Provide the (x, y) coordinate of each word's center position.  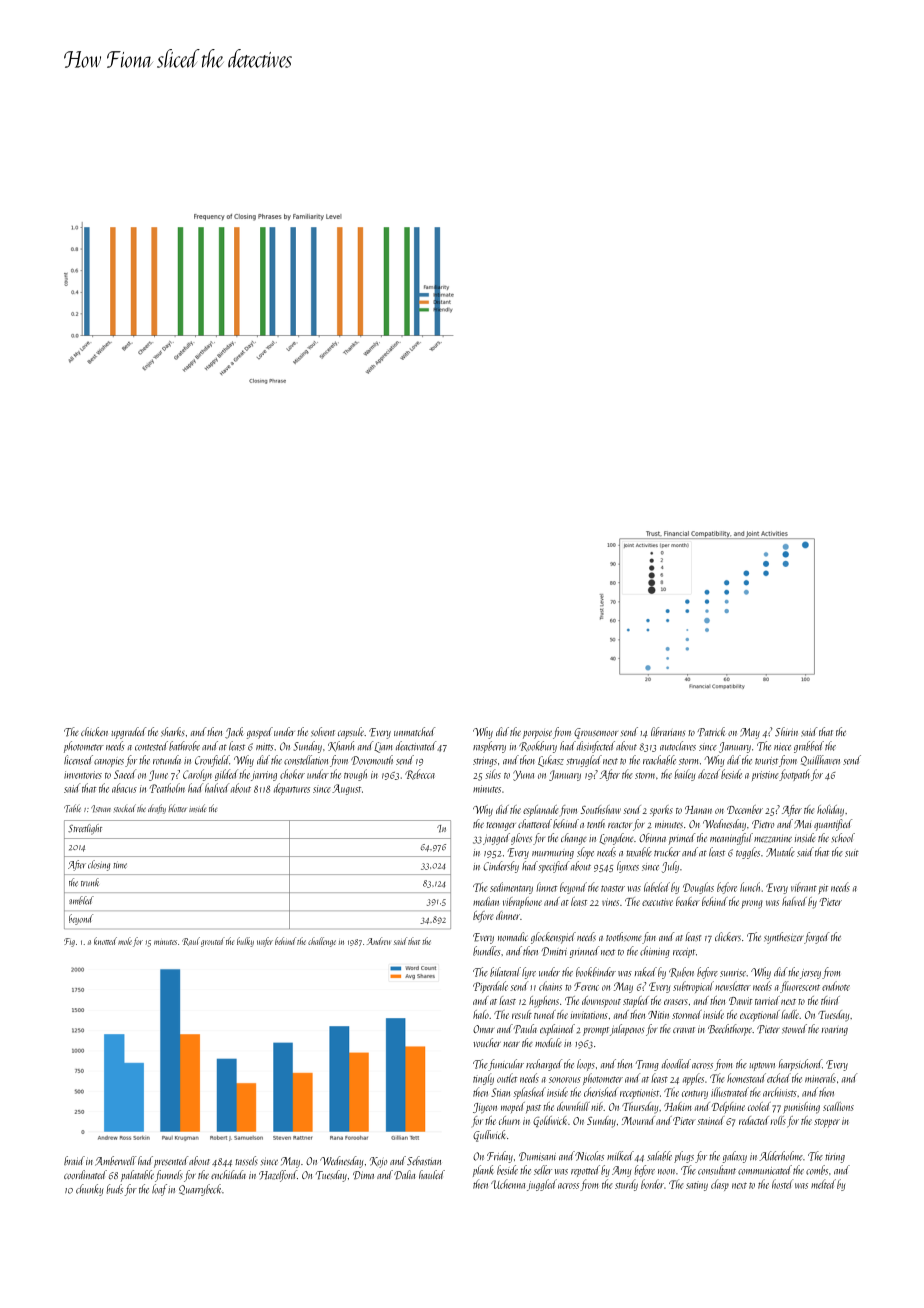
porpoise (537, 734)
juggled (542, 1185)
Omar (483, 1029)
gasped (260, 733)
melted (823, 1184)
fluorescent (800, 987)
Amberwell (116, 1161)
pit (823, 889)
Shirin (786, 732)
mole (125, 941)
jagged (496, 839)
